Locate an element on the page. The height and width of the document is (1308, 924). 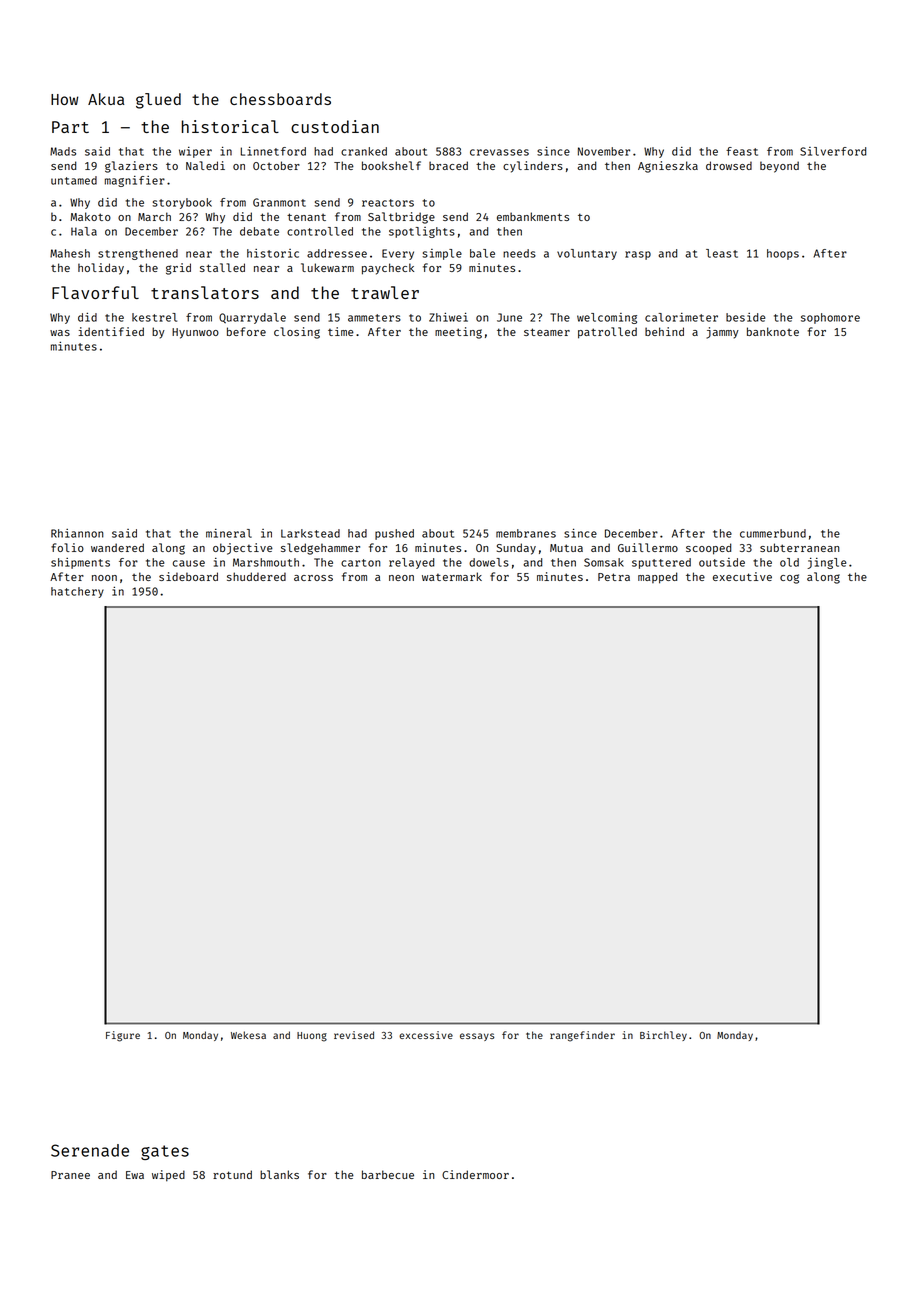
gates is located at coordinates (165, 1152).
